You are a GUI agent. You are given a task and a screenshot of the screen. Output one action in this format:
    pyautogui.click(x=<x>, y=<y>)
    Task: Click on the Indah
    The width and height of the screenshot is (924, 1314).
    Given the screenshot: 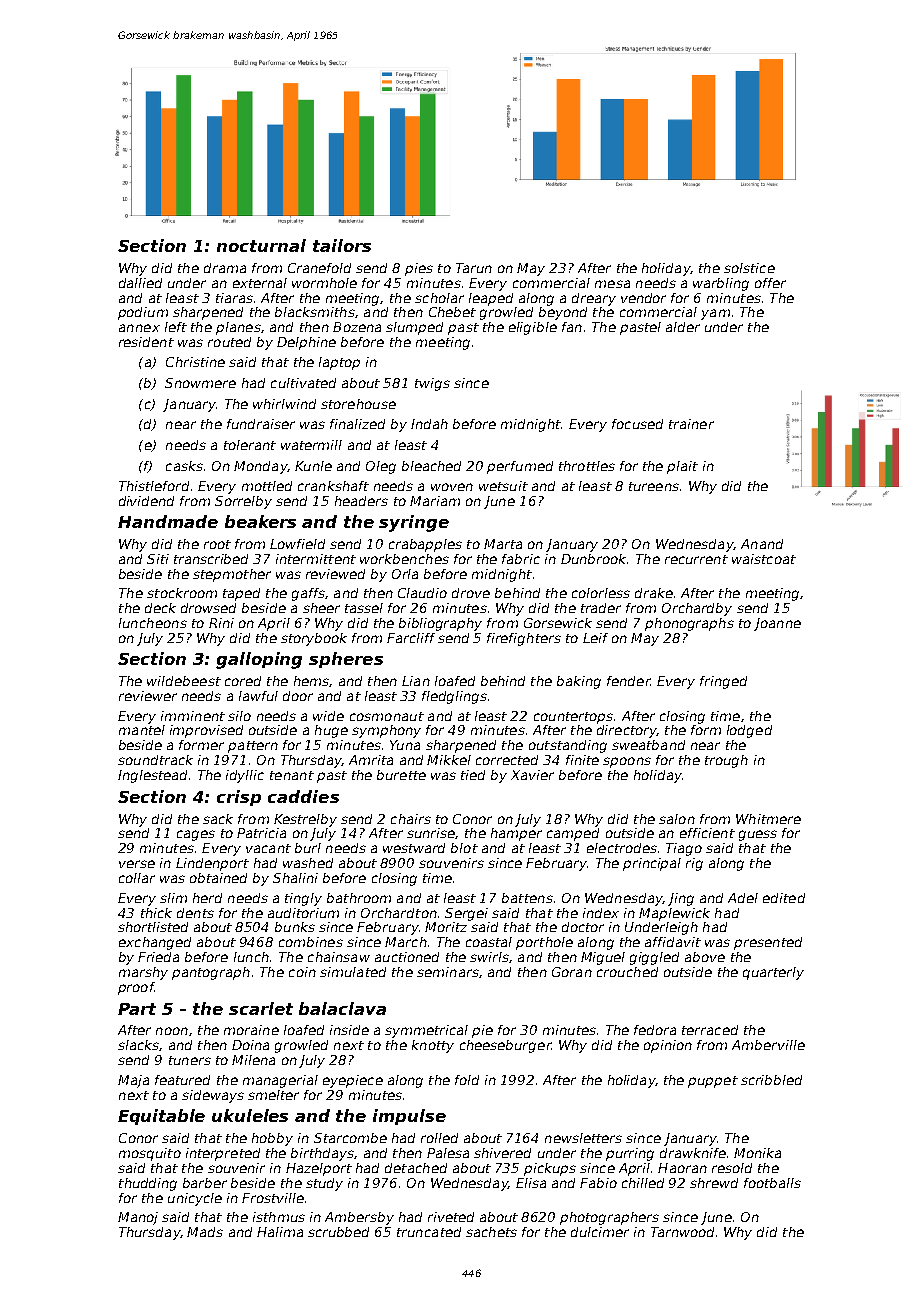 What is the action you would take?
    pyautogui.click(x=429, y=424)
